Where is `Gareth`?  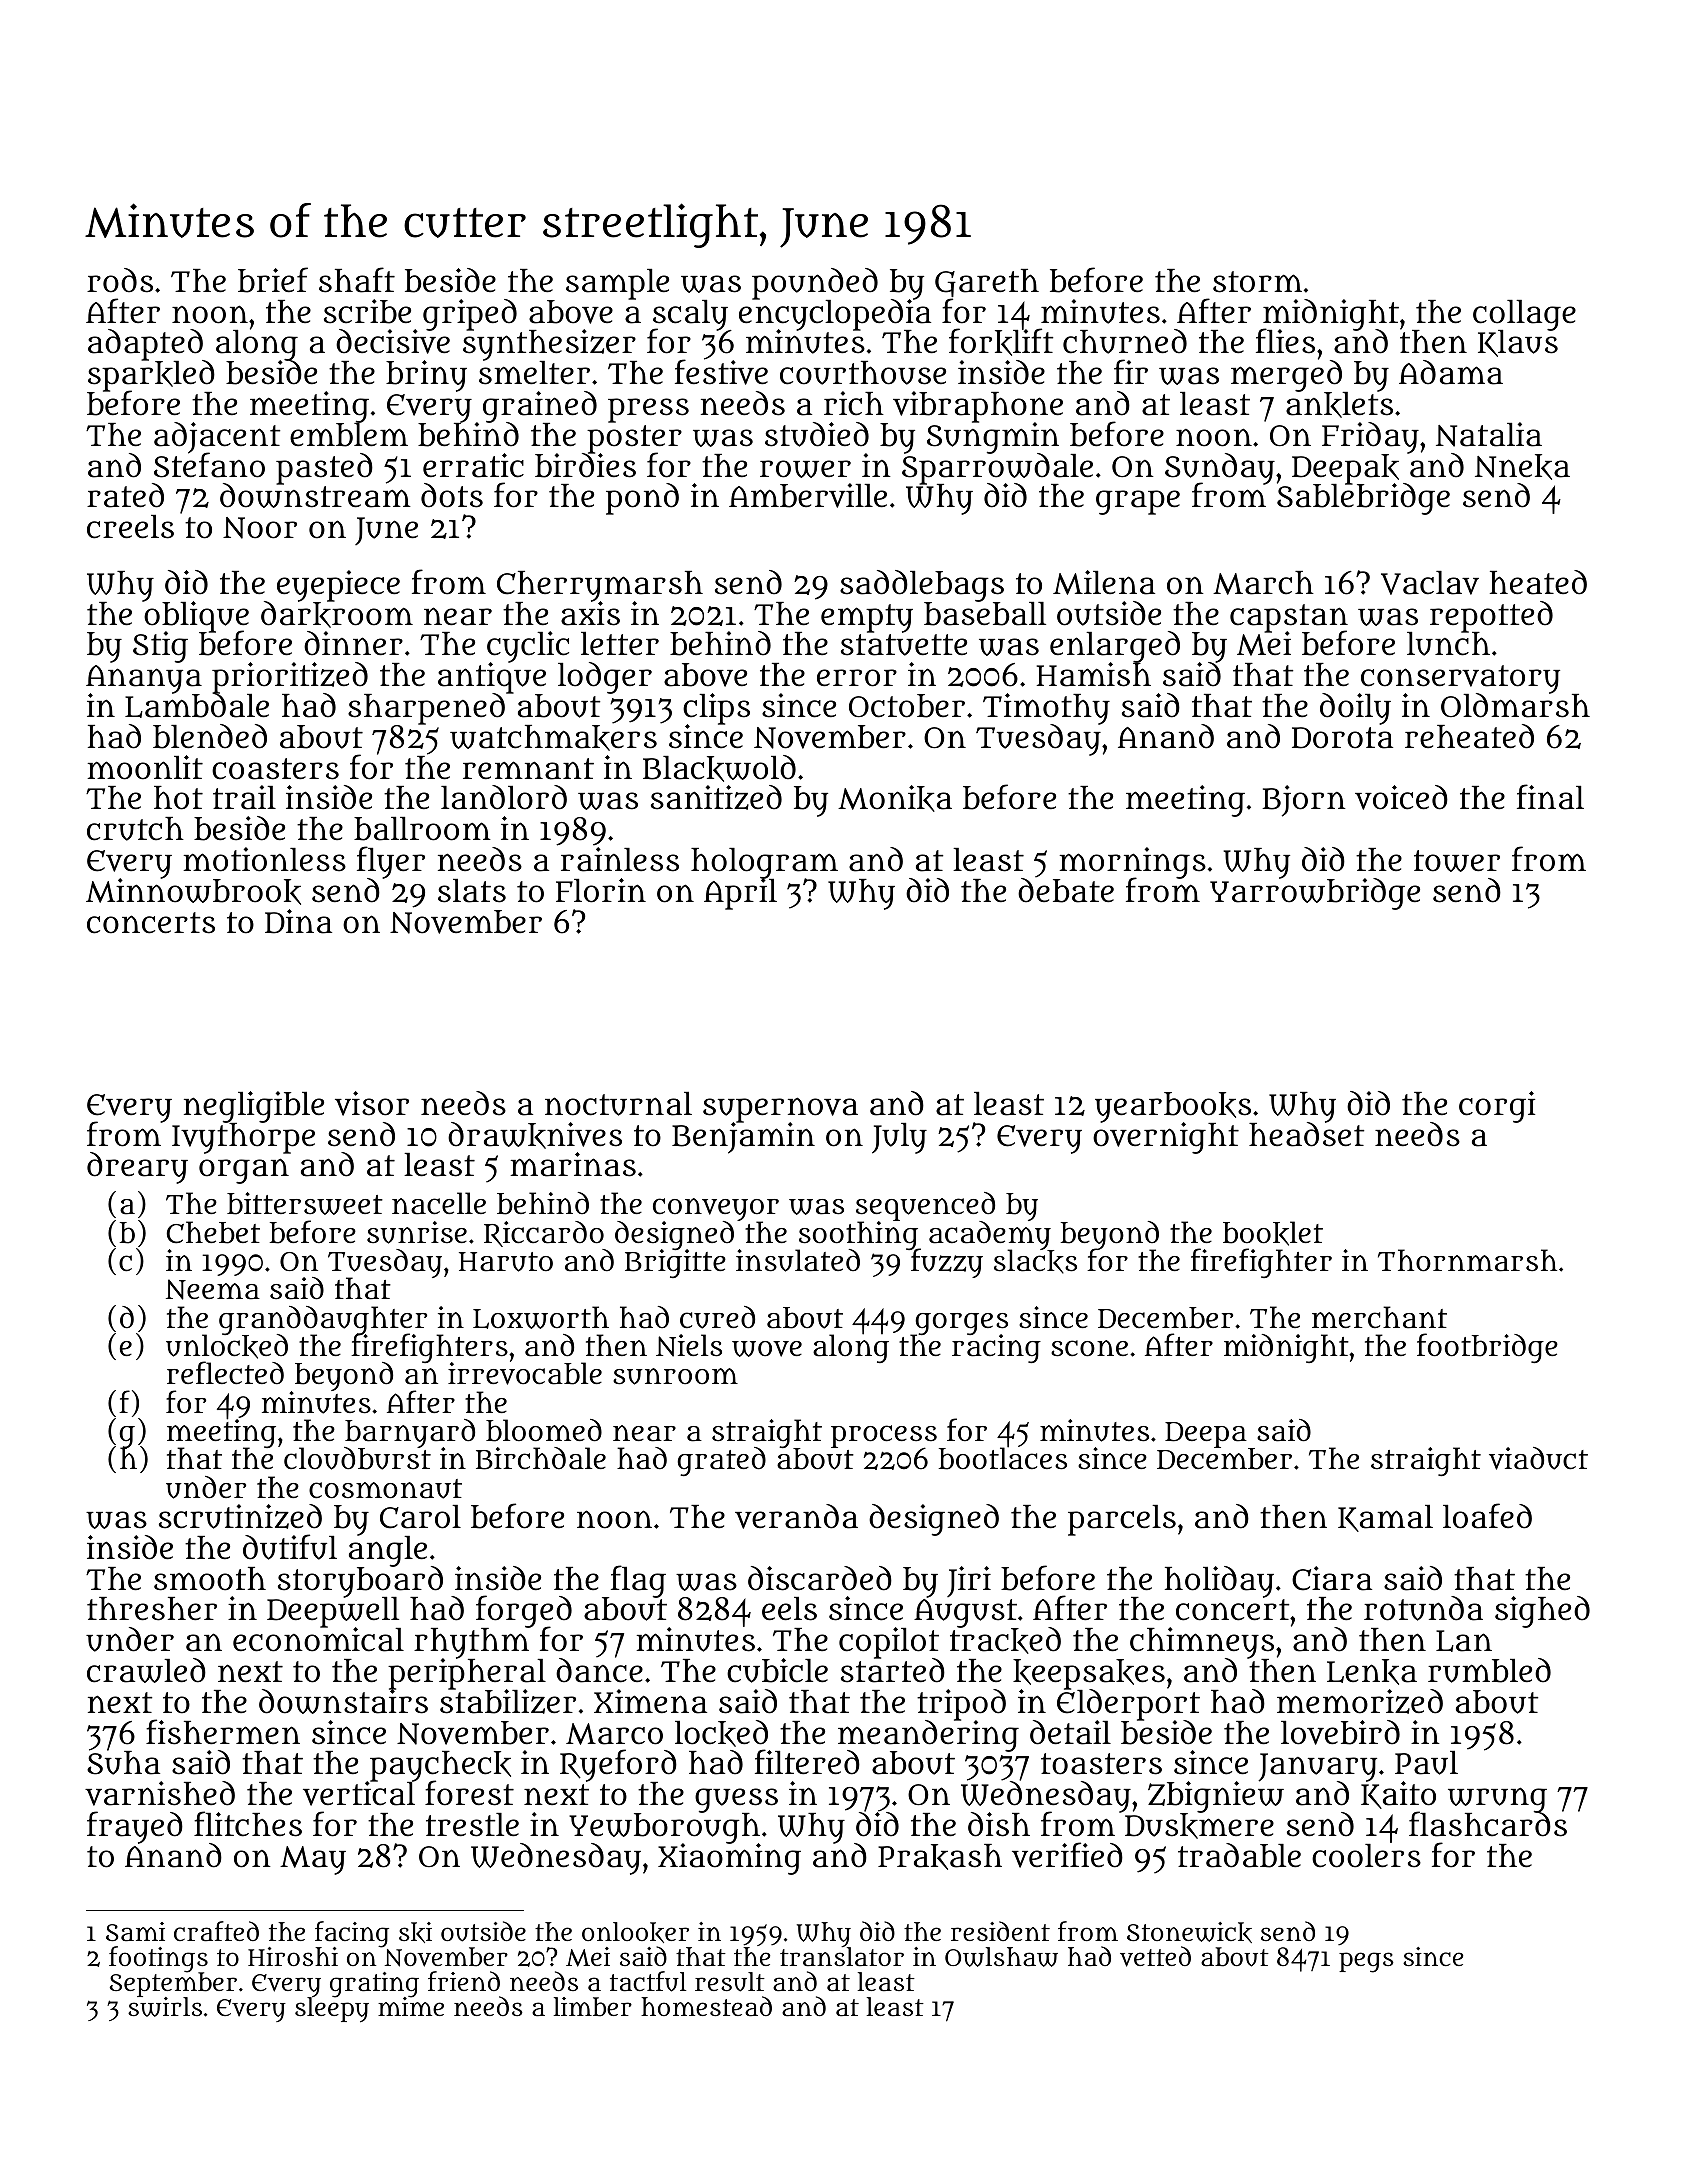
Gareth is located at coordinates (987, 283).
